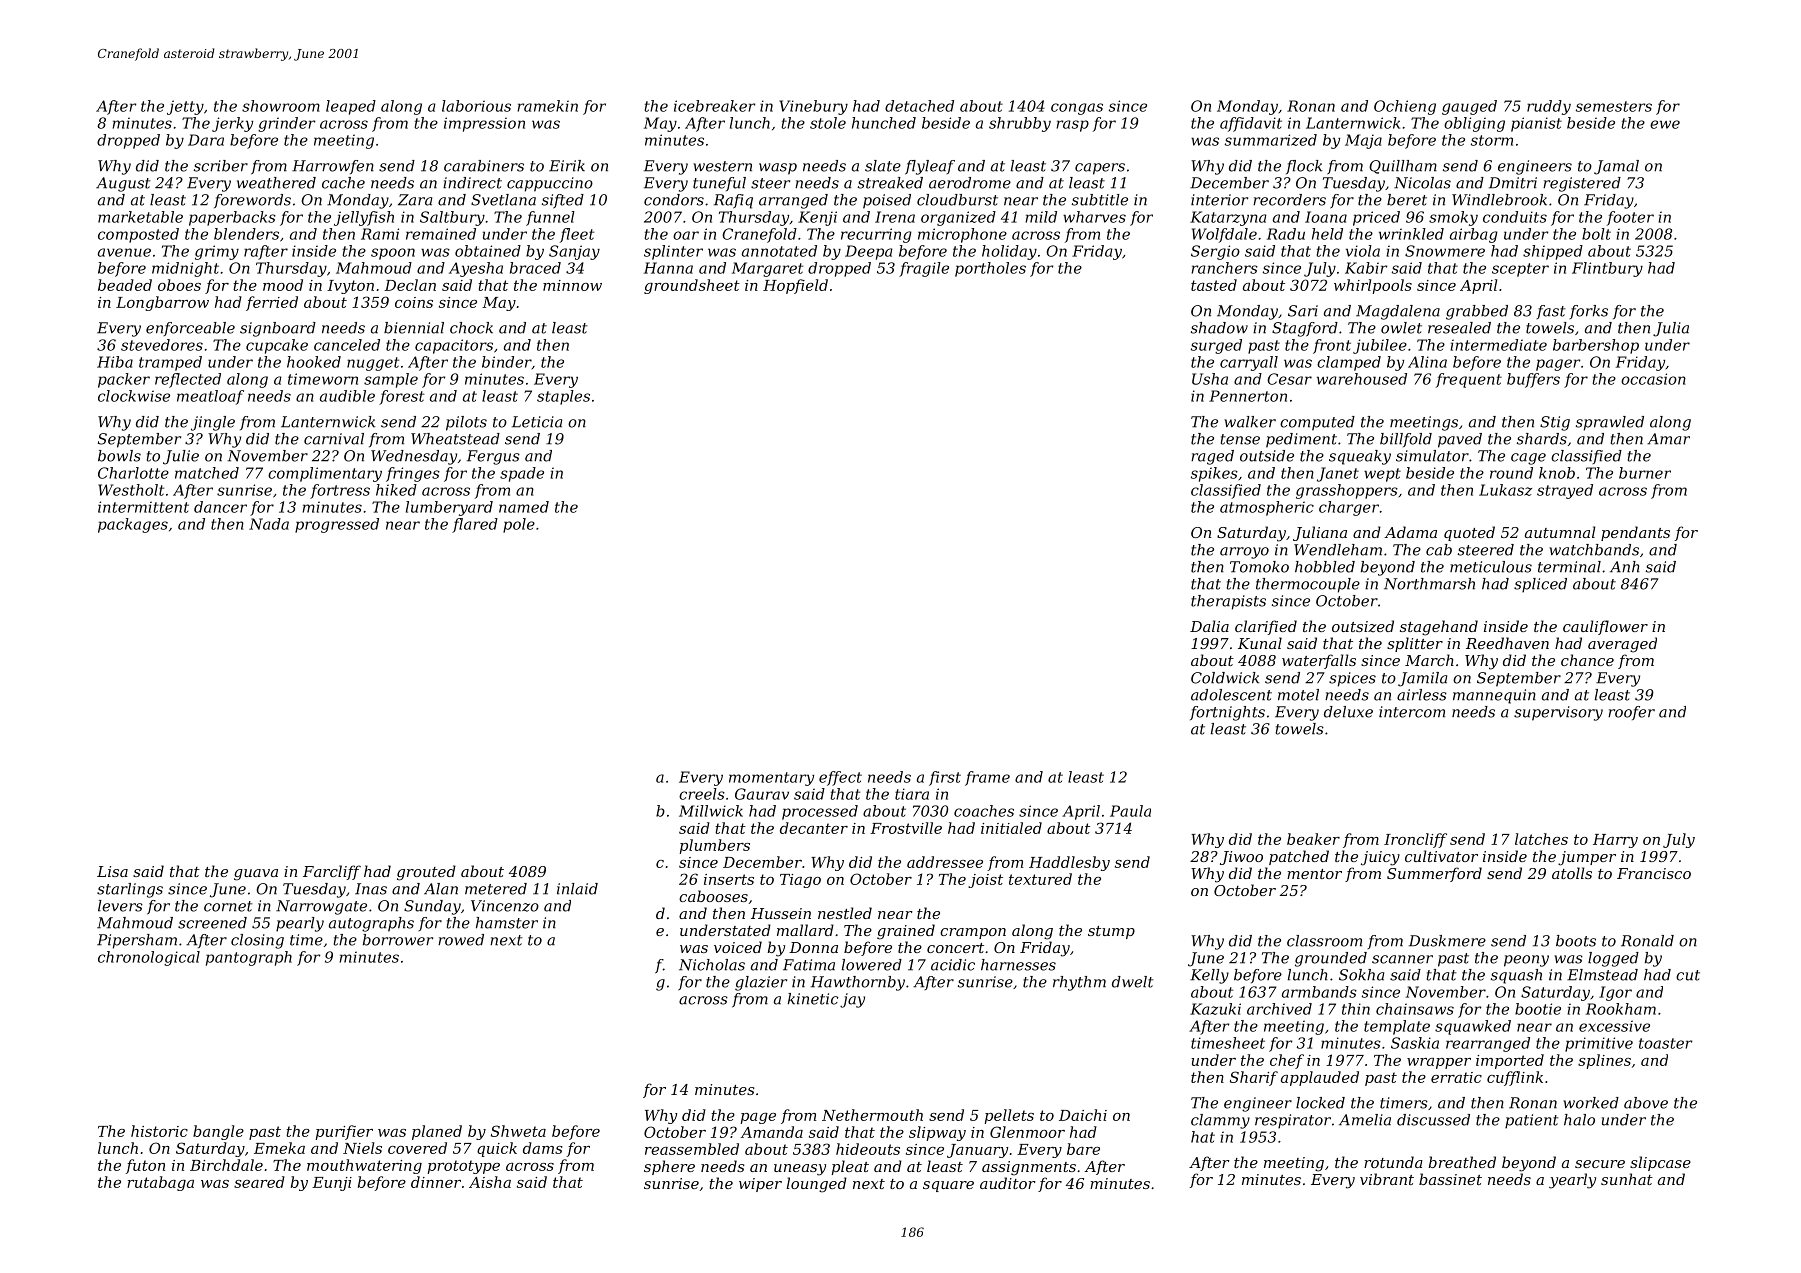  I want to click on pendants, so click(1635, 533).
